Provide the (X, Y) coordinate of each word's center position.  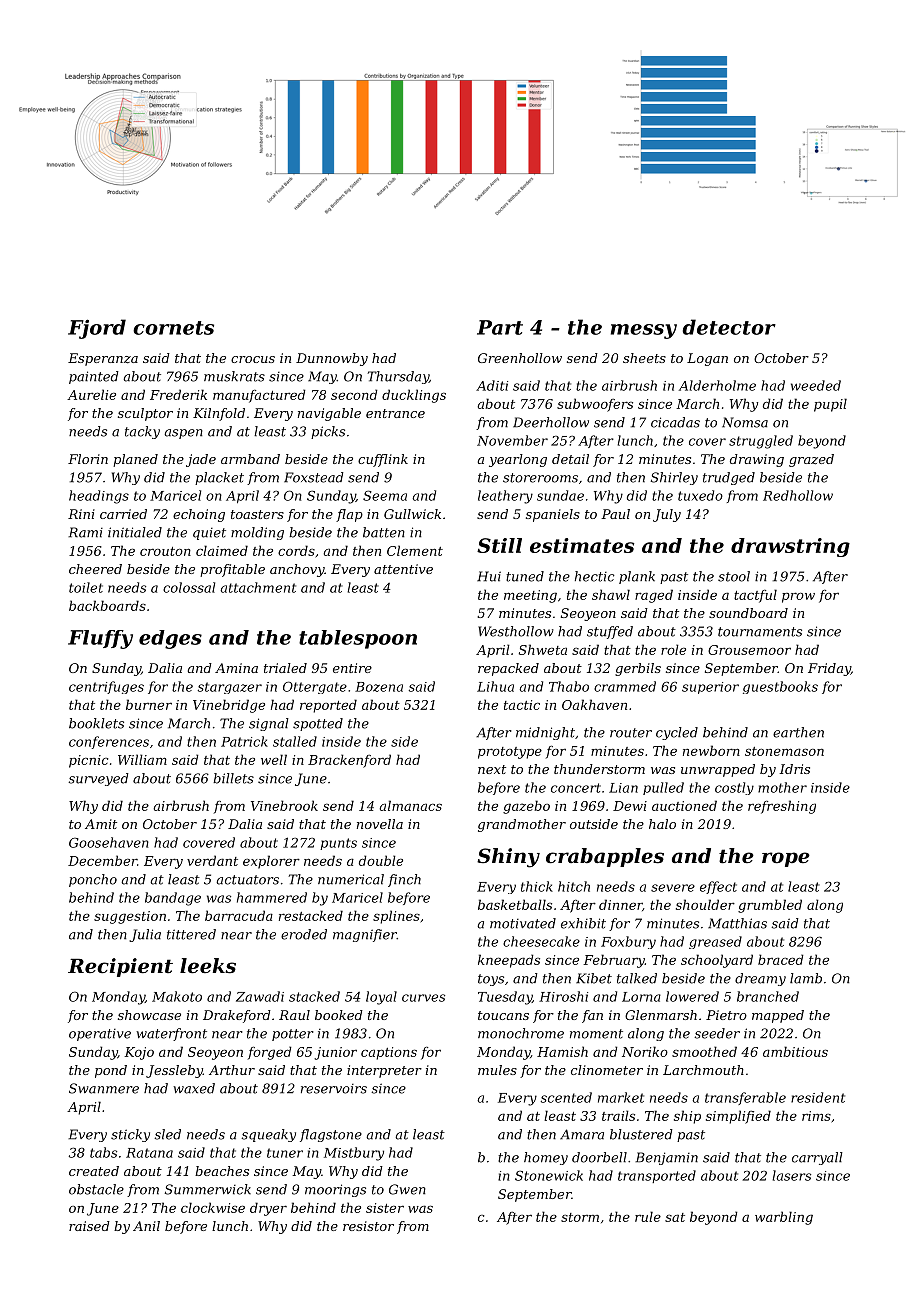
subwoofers (595, 405)
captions (389, 1053)
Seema (385, 495)
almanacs (410, 805)
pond (111, 1071)
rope (786, 859)
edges (170, 639)
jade (201, 460)
